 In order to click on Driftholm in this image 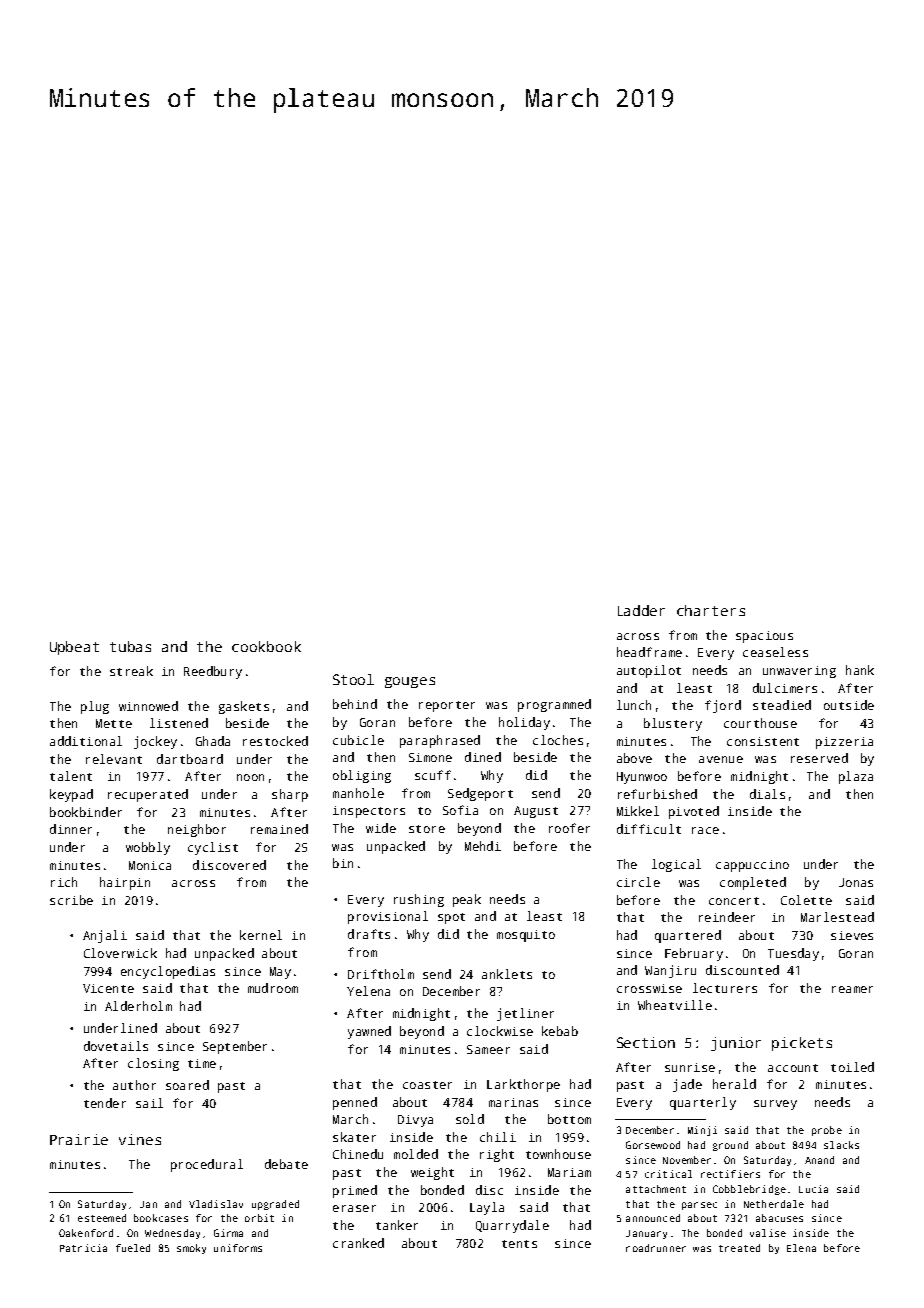, I will do `click(381, 974)`.
